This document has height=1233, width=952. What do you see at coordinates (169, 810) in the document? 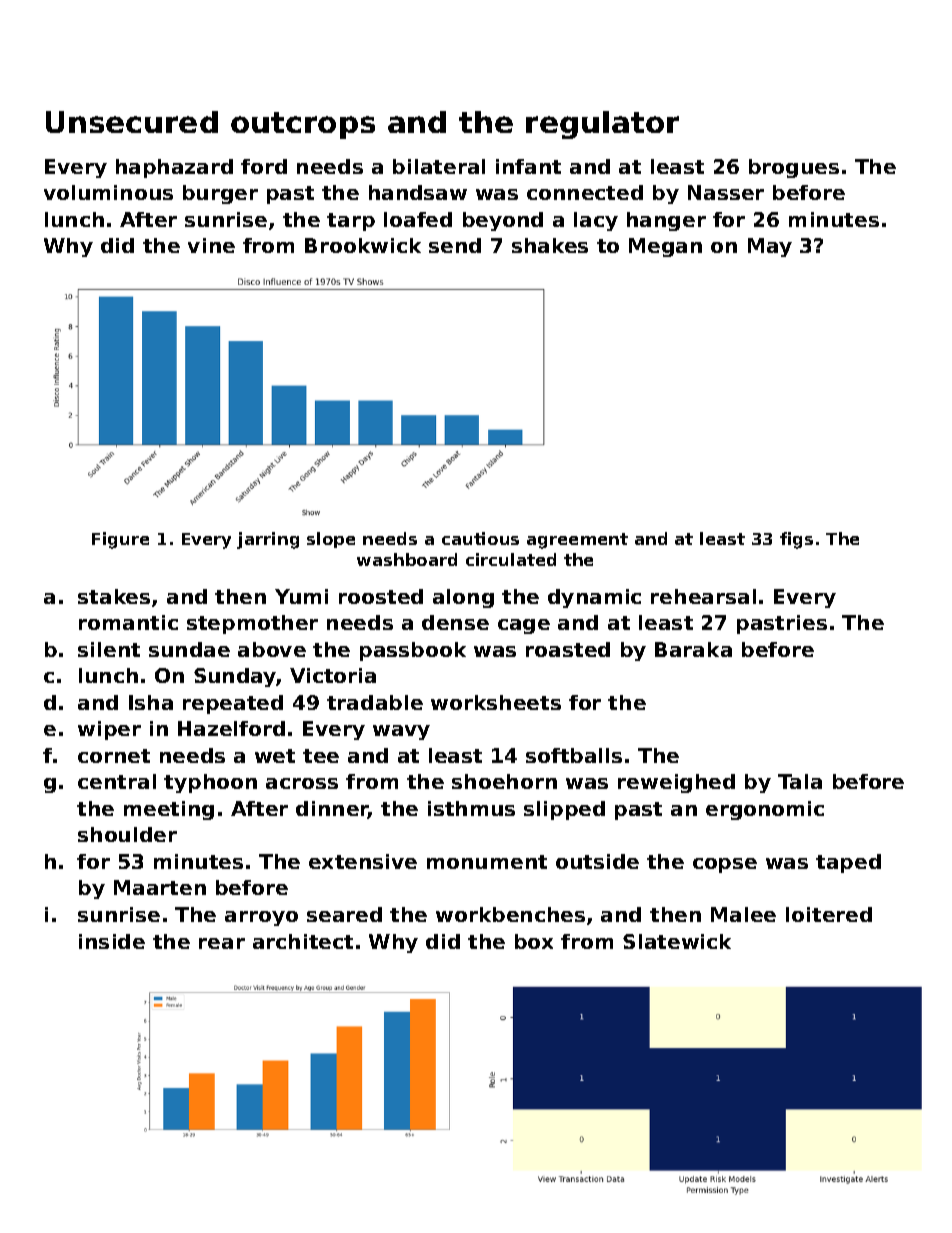
I see `meeting` at bounding box center [169, 810].
